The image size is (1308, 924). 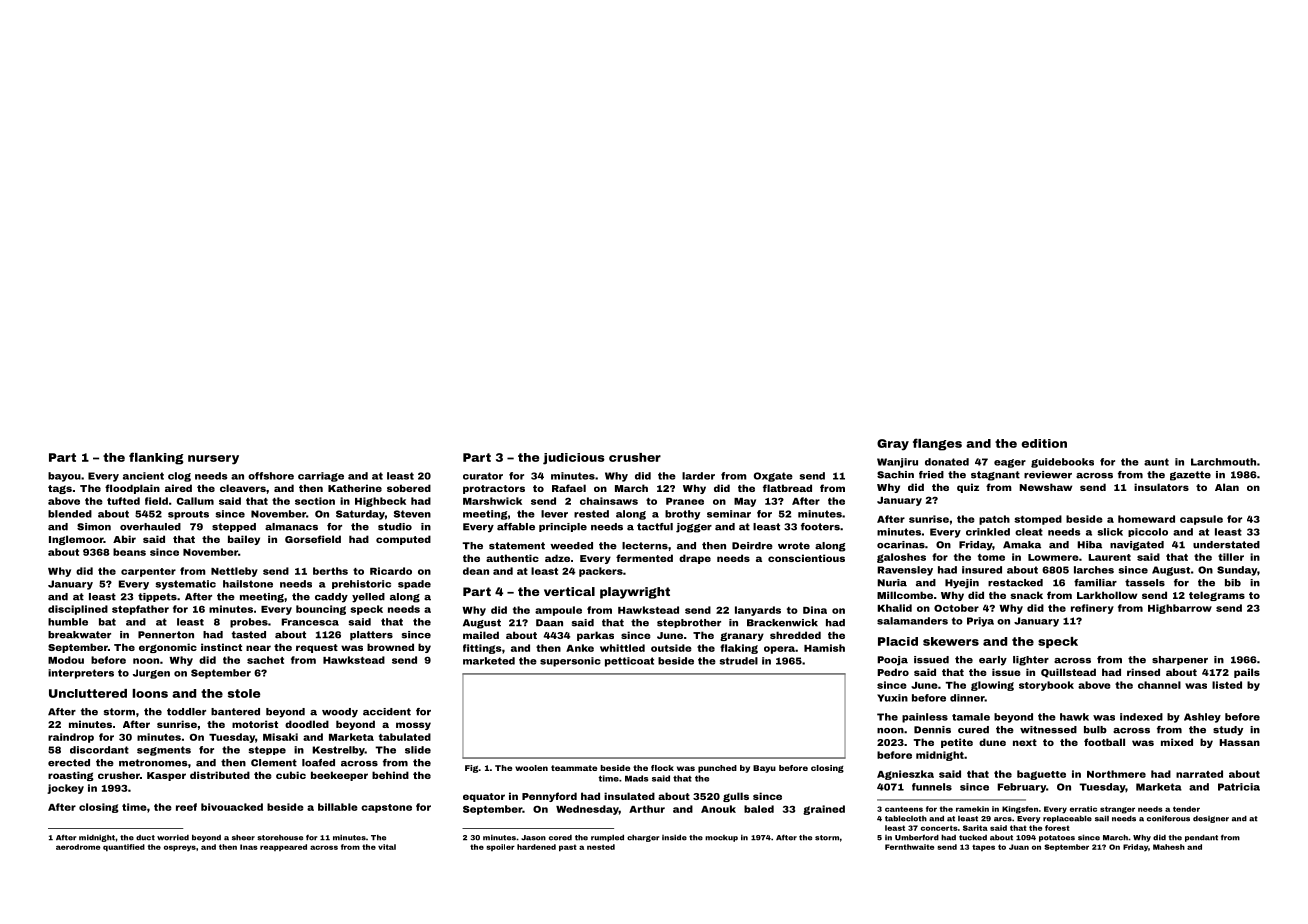 I want to click on judicious, so click(x=574, y=459).
